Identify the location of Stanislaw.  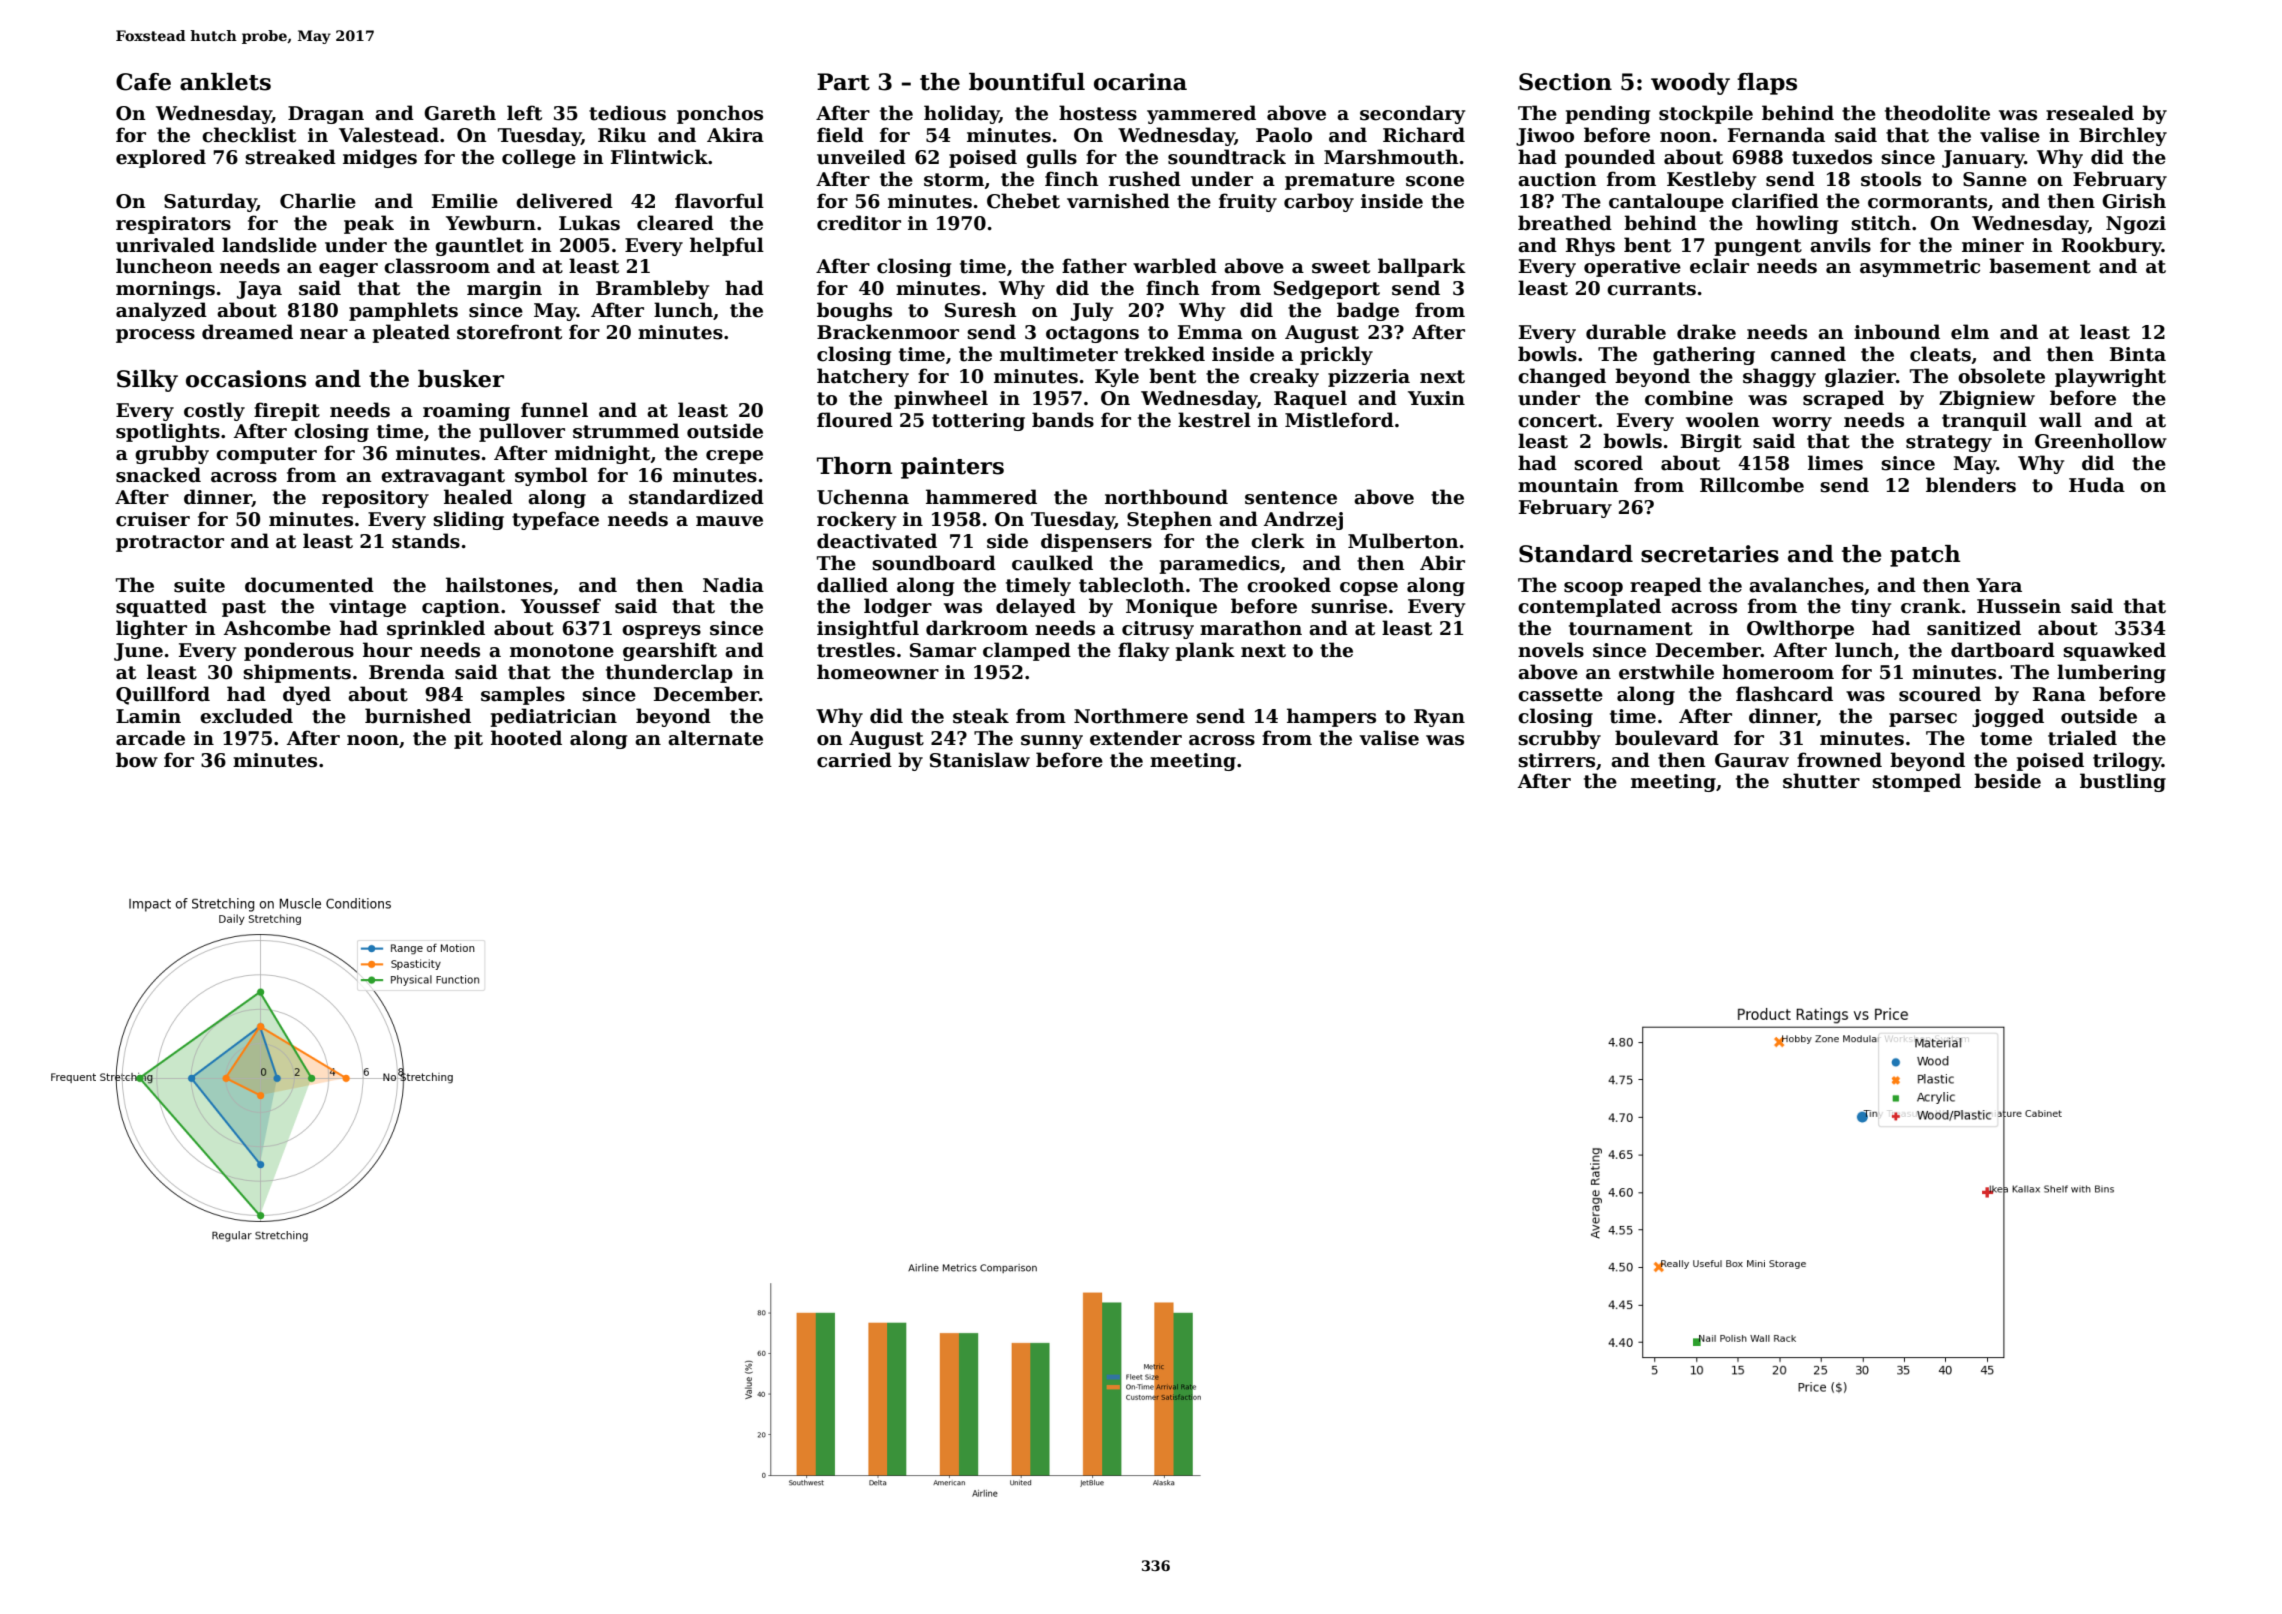
(980, 760).
